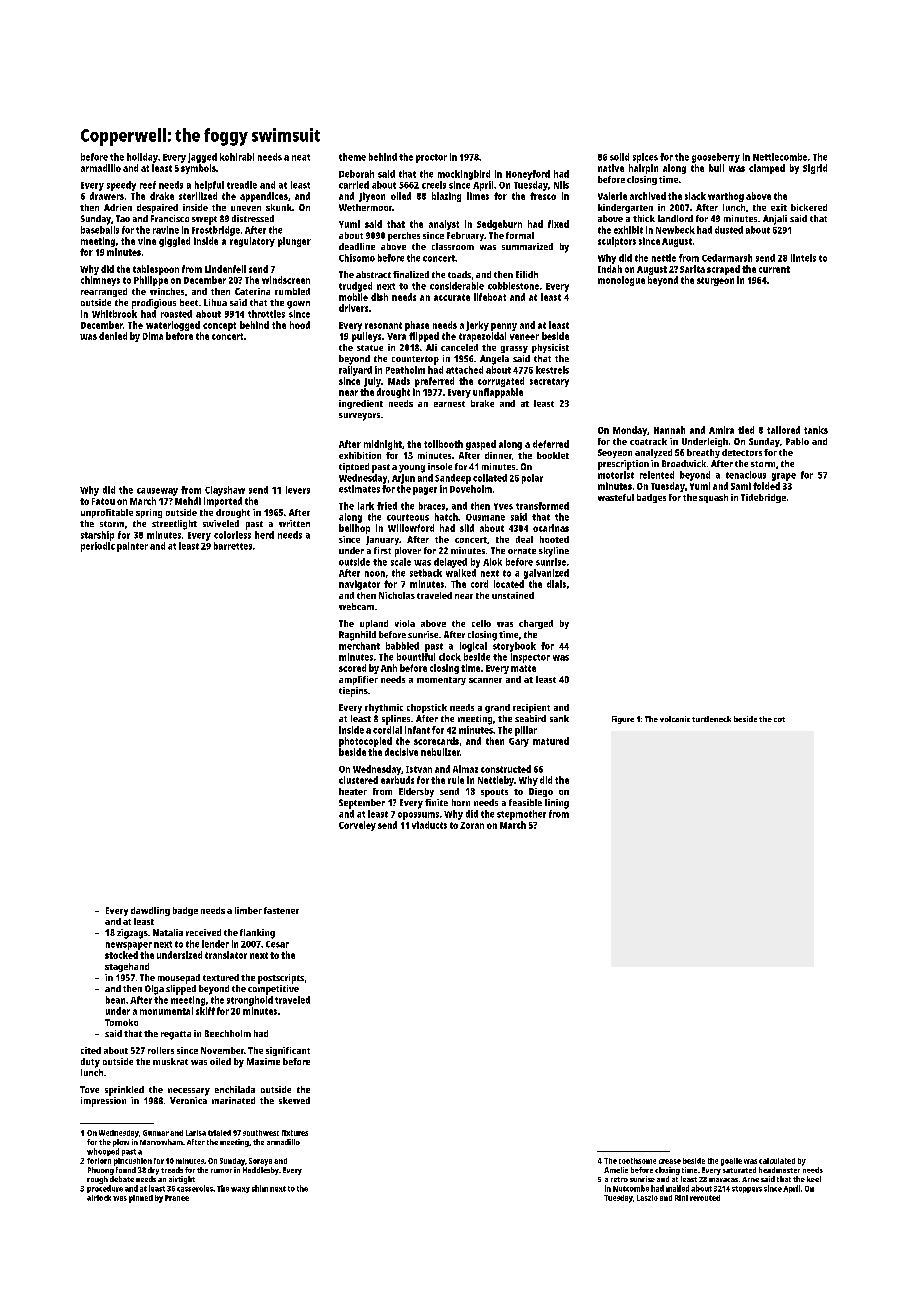  I want to click on dawdling, so click(150, 911).
